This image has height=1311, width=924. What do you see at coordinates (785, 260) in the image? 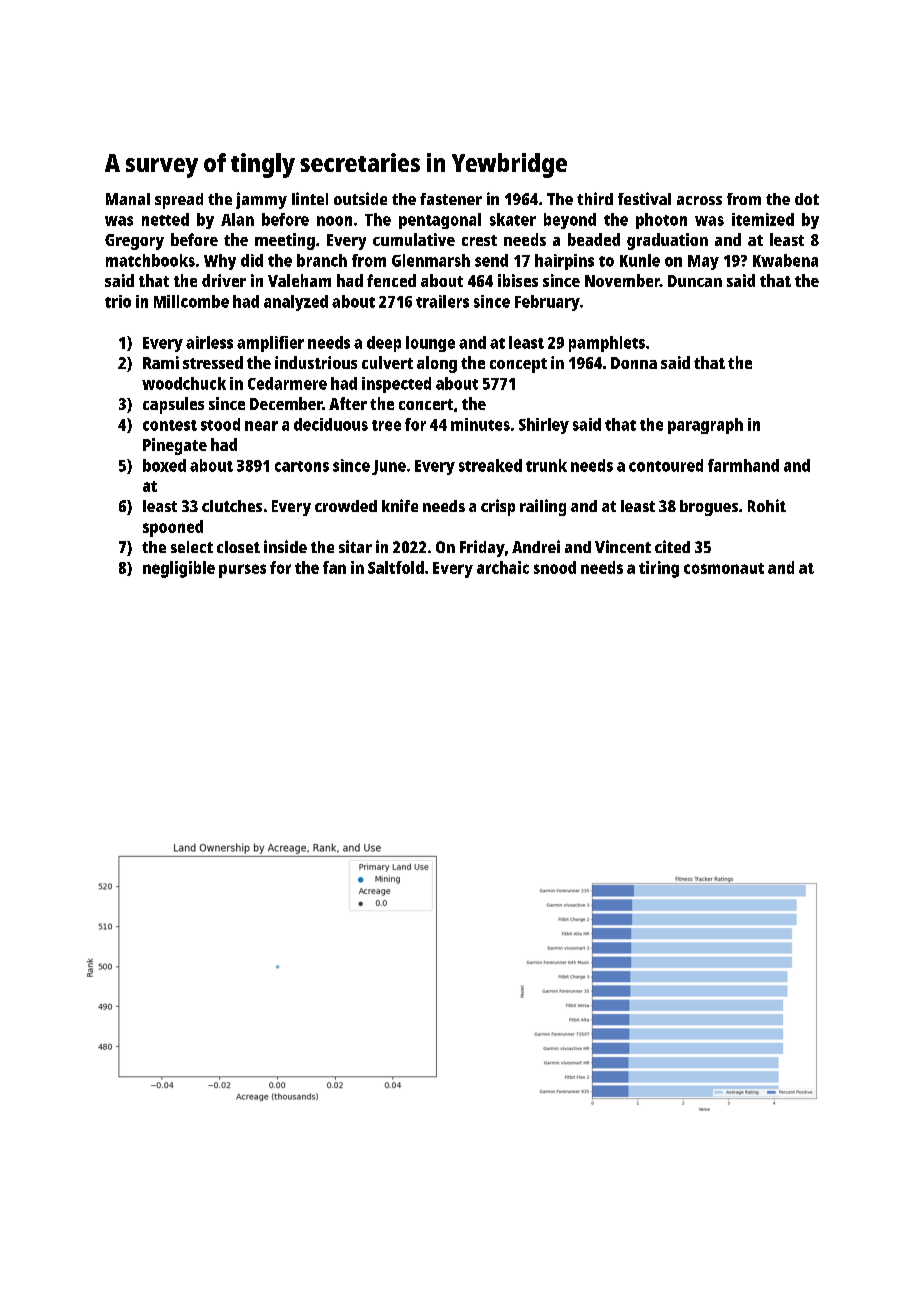
I see `Kwabena` at bounding box center [785, 260].
